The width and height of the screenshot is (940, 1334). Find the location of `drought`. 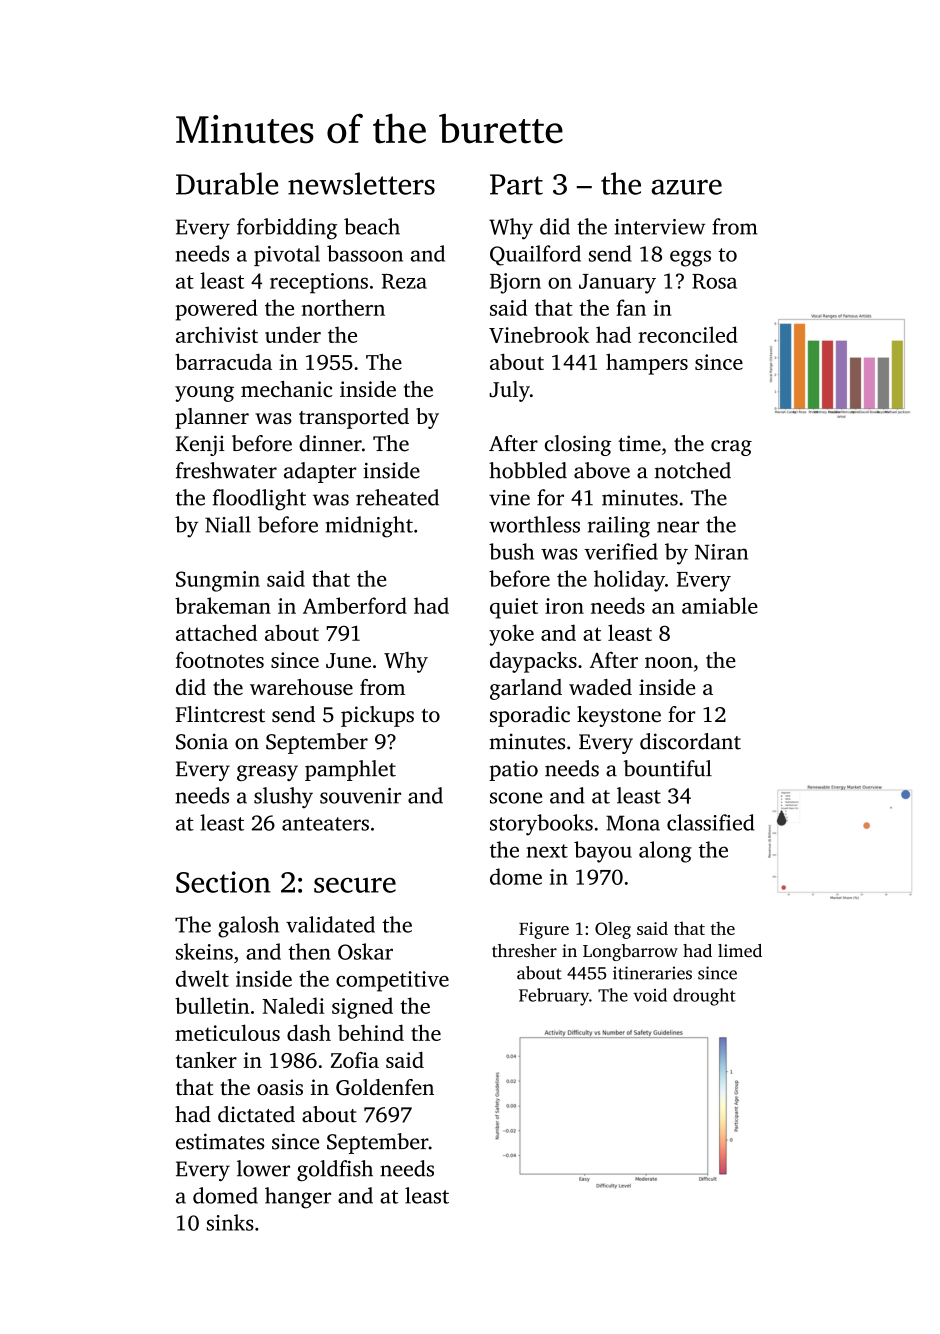

drought is located at coordinates (704, 997).
